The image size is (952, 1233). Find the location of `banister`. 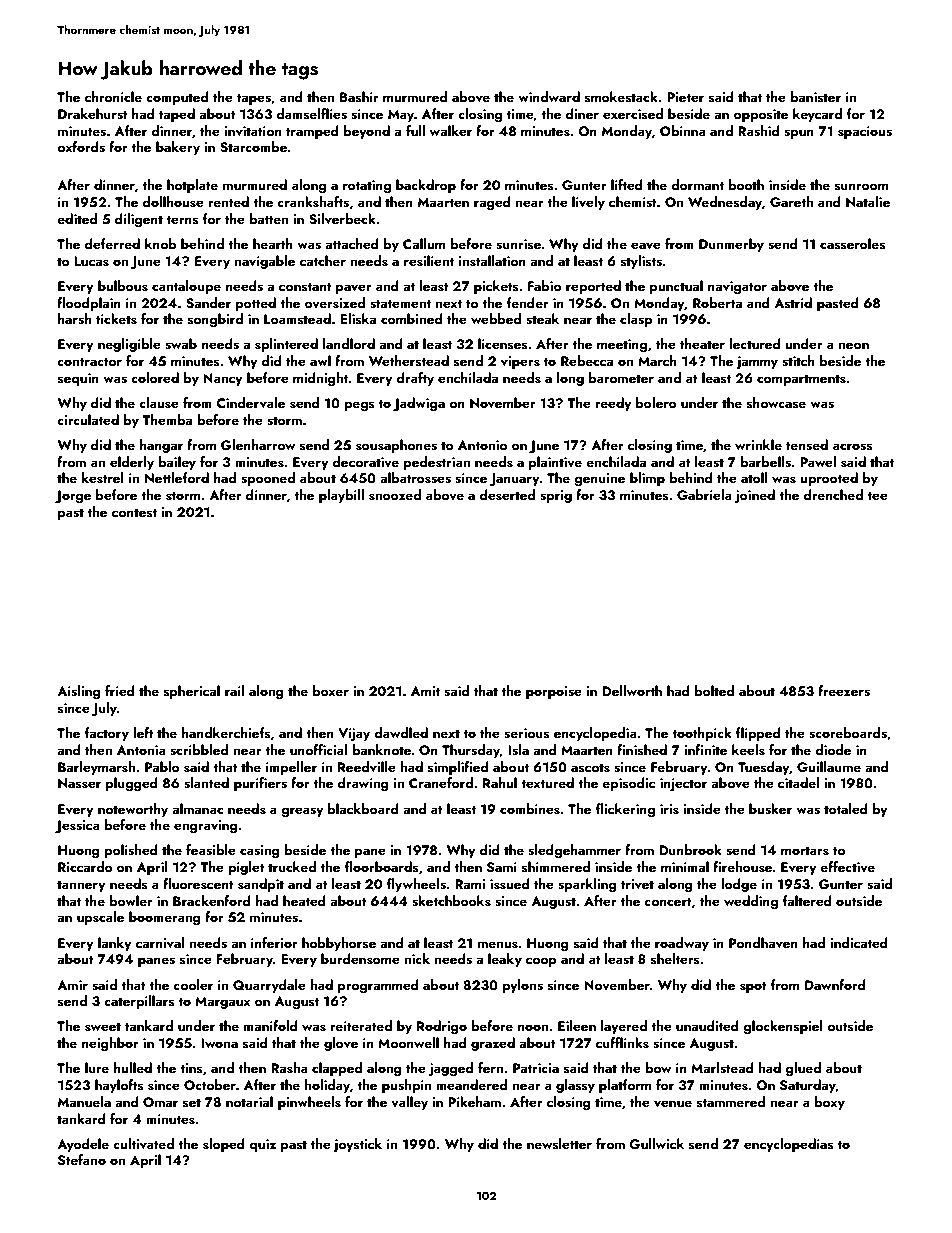

banister is located at coordinates (815, 97).
